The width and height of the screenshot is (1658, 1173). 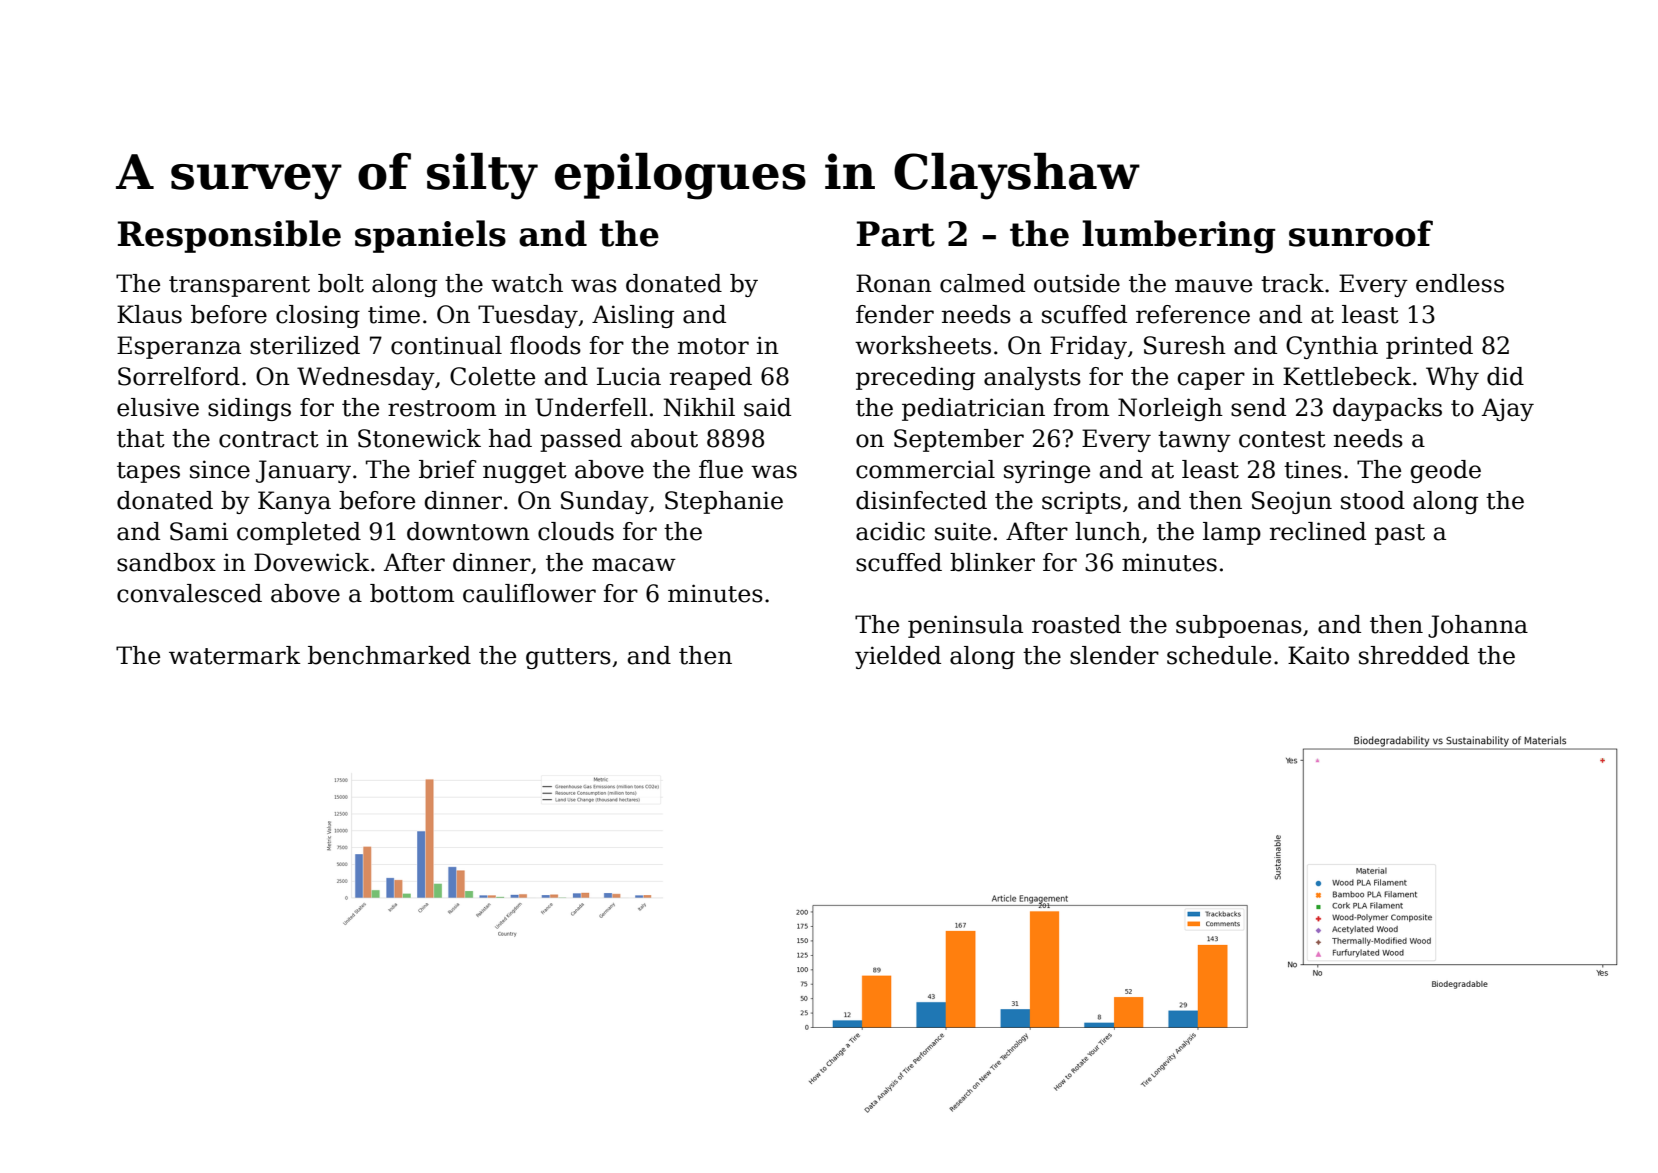 What do you see at coordinates (229, 236) in the screenshot?
I see `Responsible` at bounding box center [229, 236].
